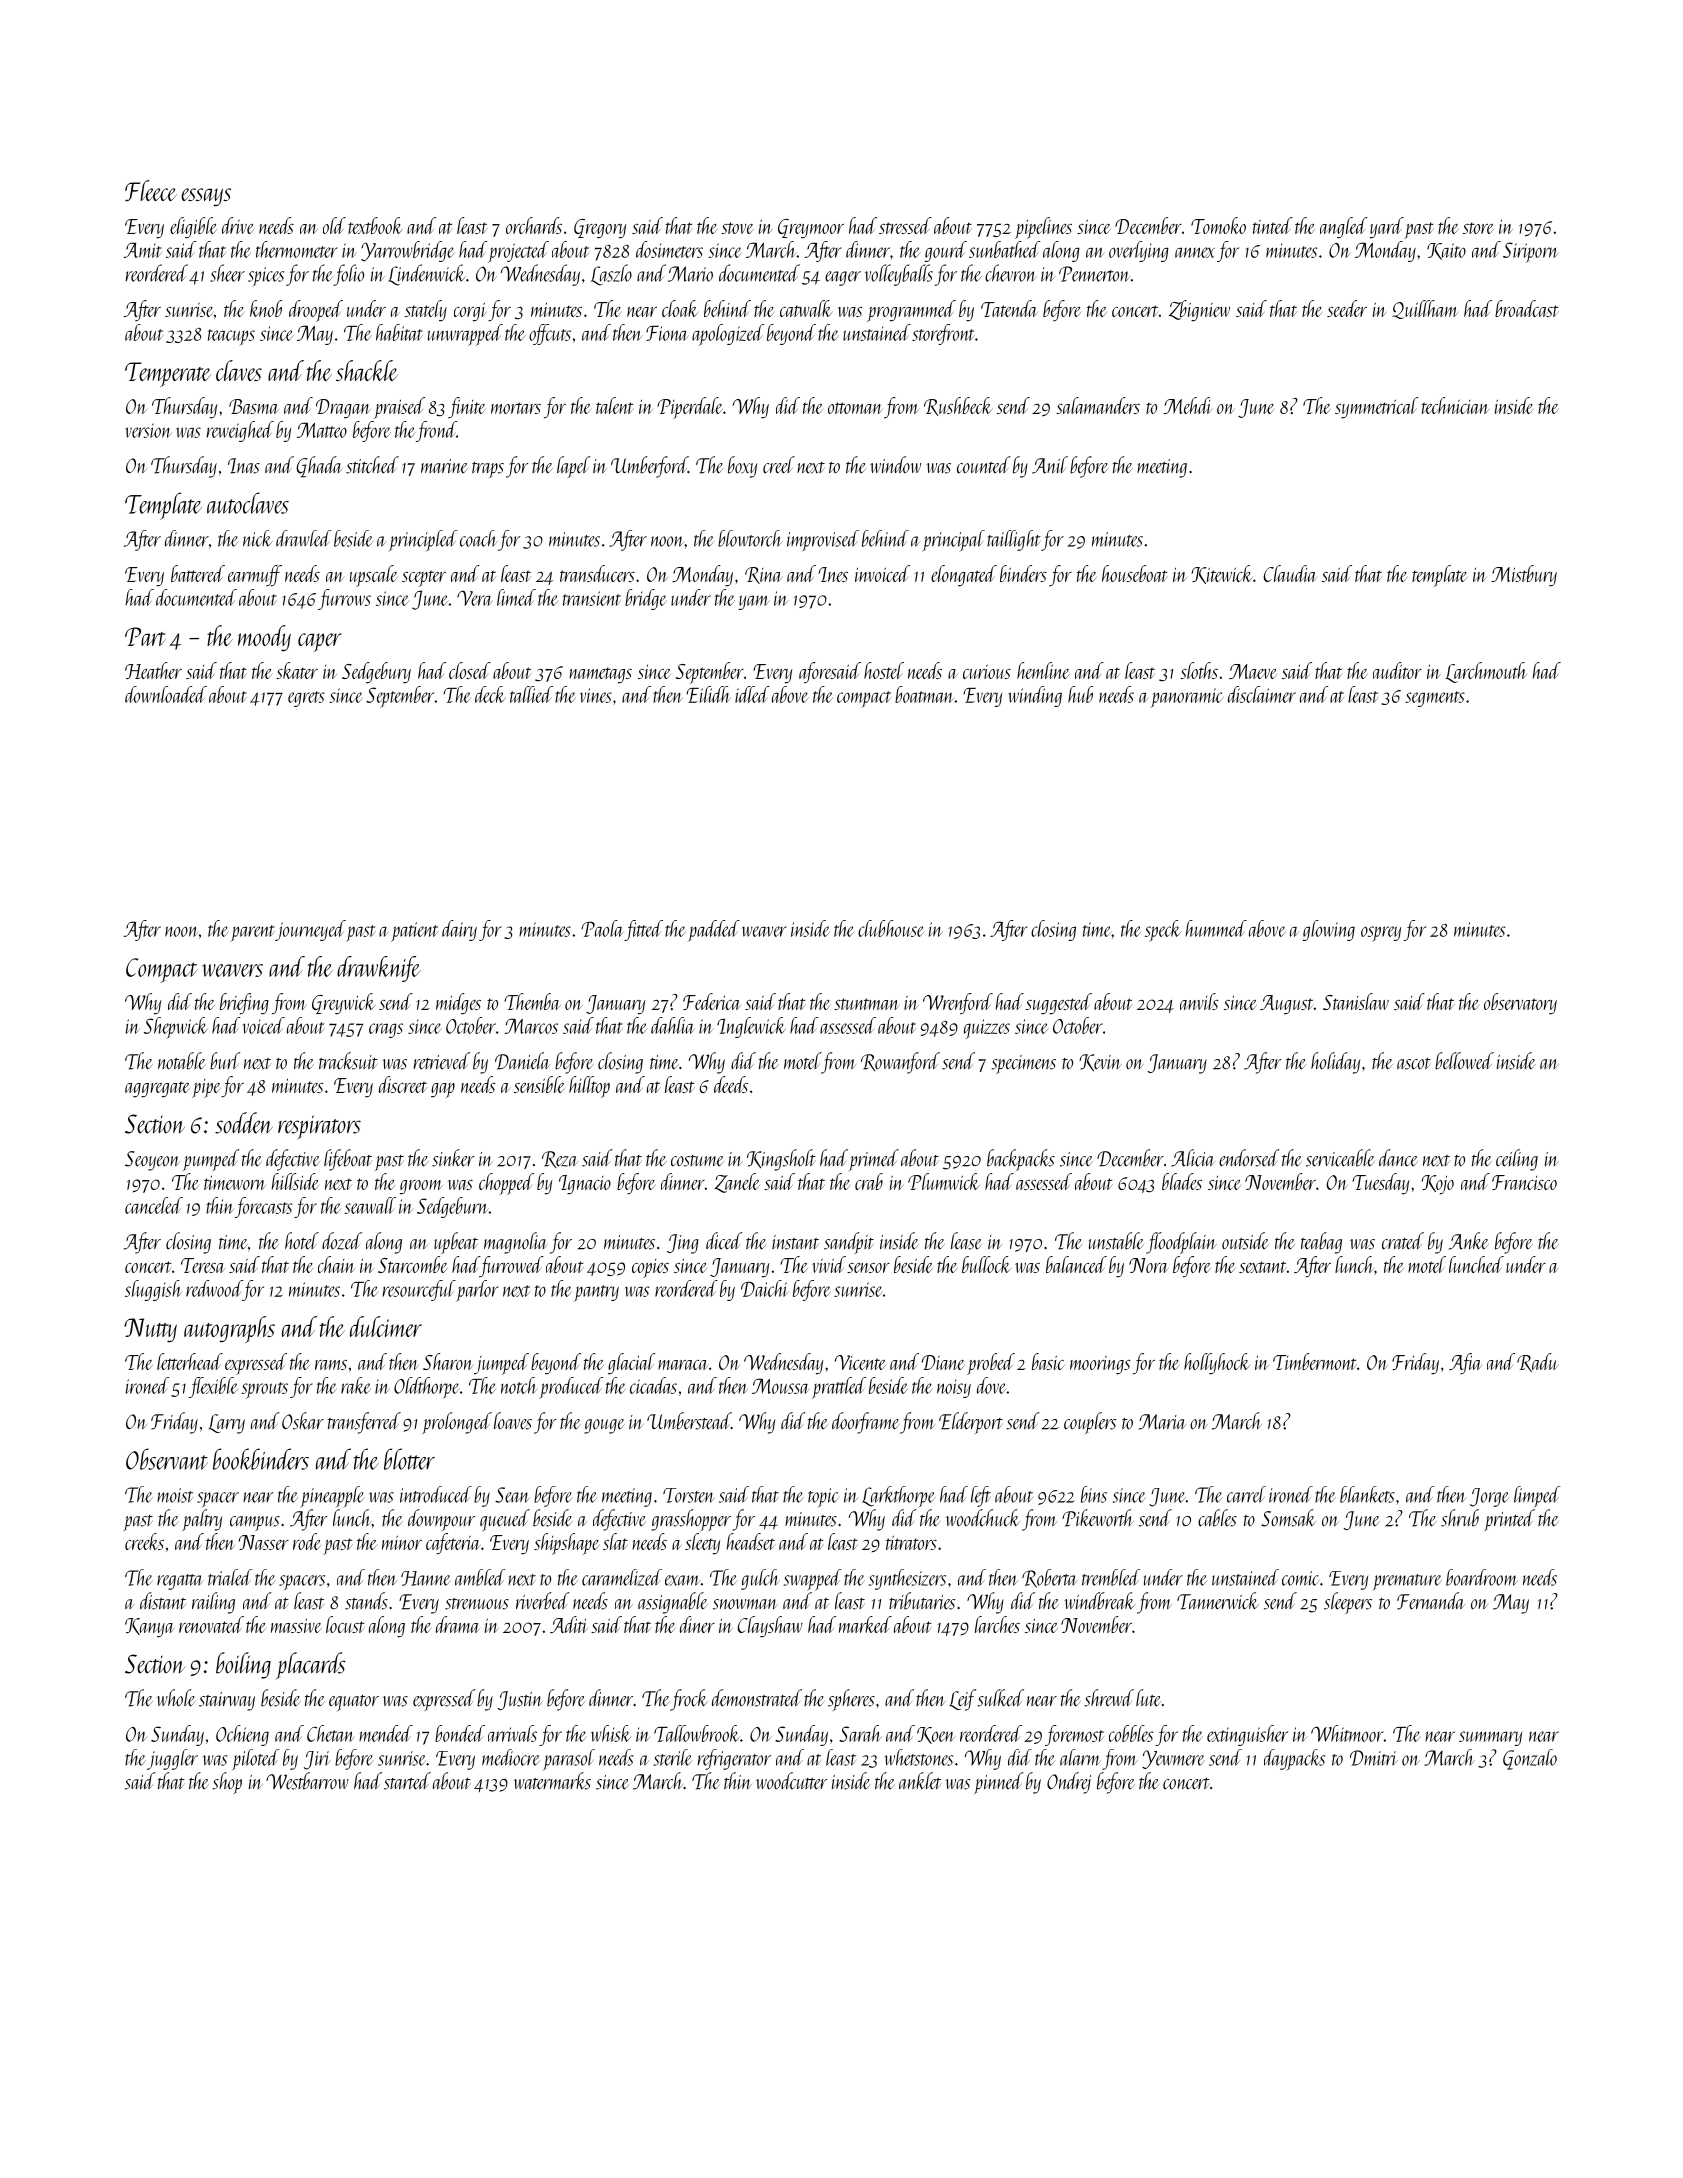 The image size is (1683, 2178). I want to click on textbook, so click(375, 225).
